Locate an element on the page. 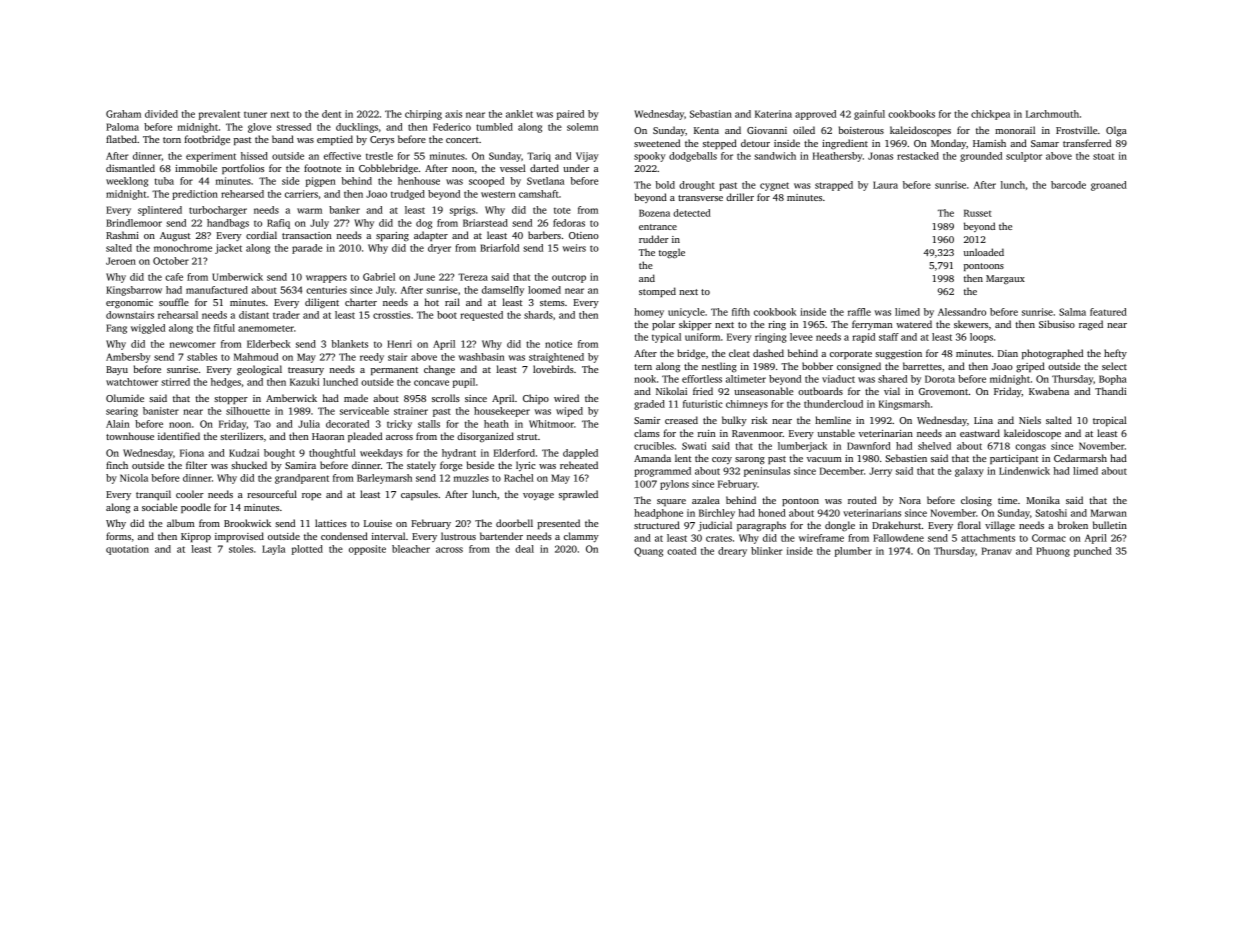 This image has height=952, width=1233. Jerry is located at coordinates (880, 472).
